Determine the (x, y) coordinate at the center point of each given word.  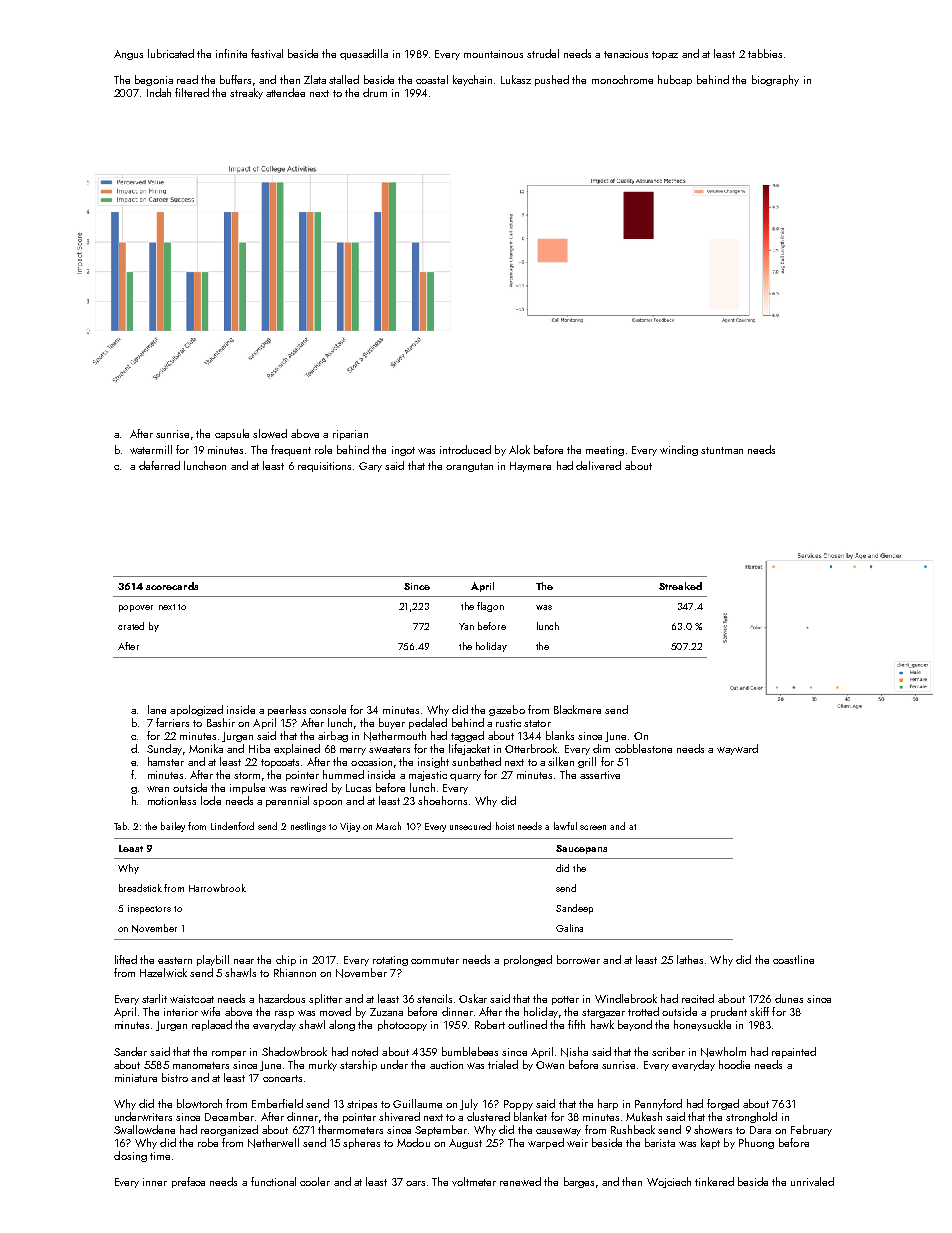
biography (775, 80)
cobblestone (643, 748)
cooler (315, 1181)
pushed (552, 80)
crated (131, 626)
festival (267, 53)
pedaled (428, 723)
